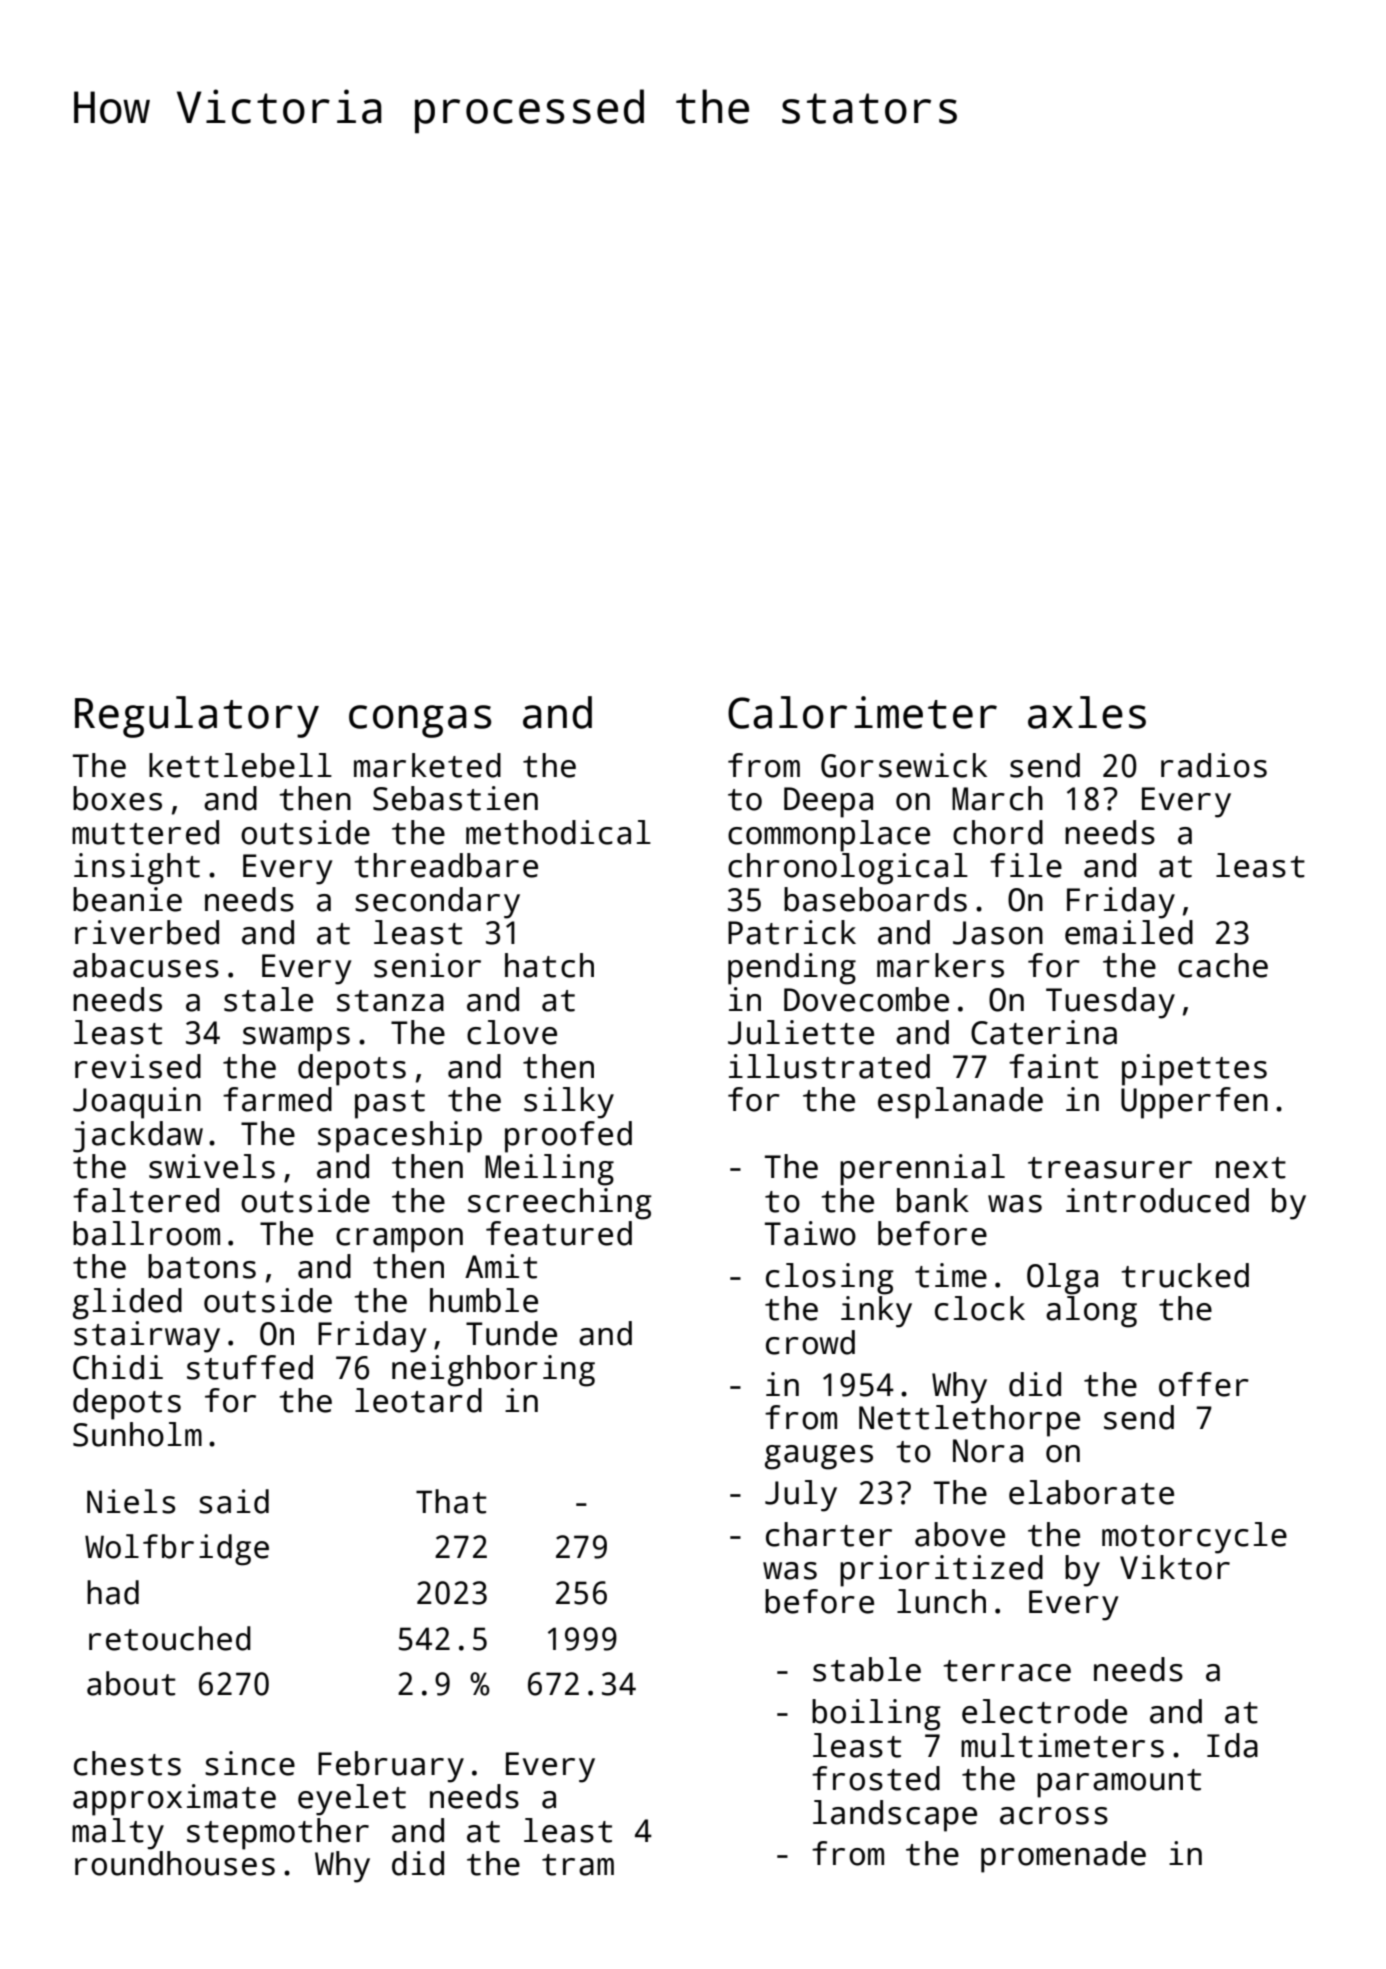  What do you see at coordinates (175, 1863) in the image?
I see `roundhouses` at bounding box center [175, 1863].
